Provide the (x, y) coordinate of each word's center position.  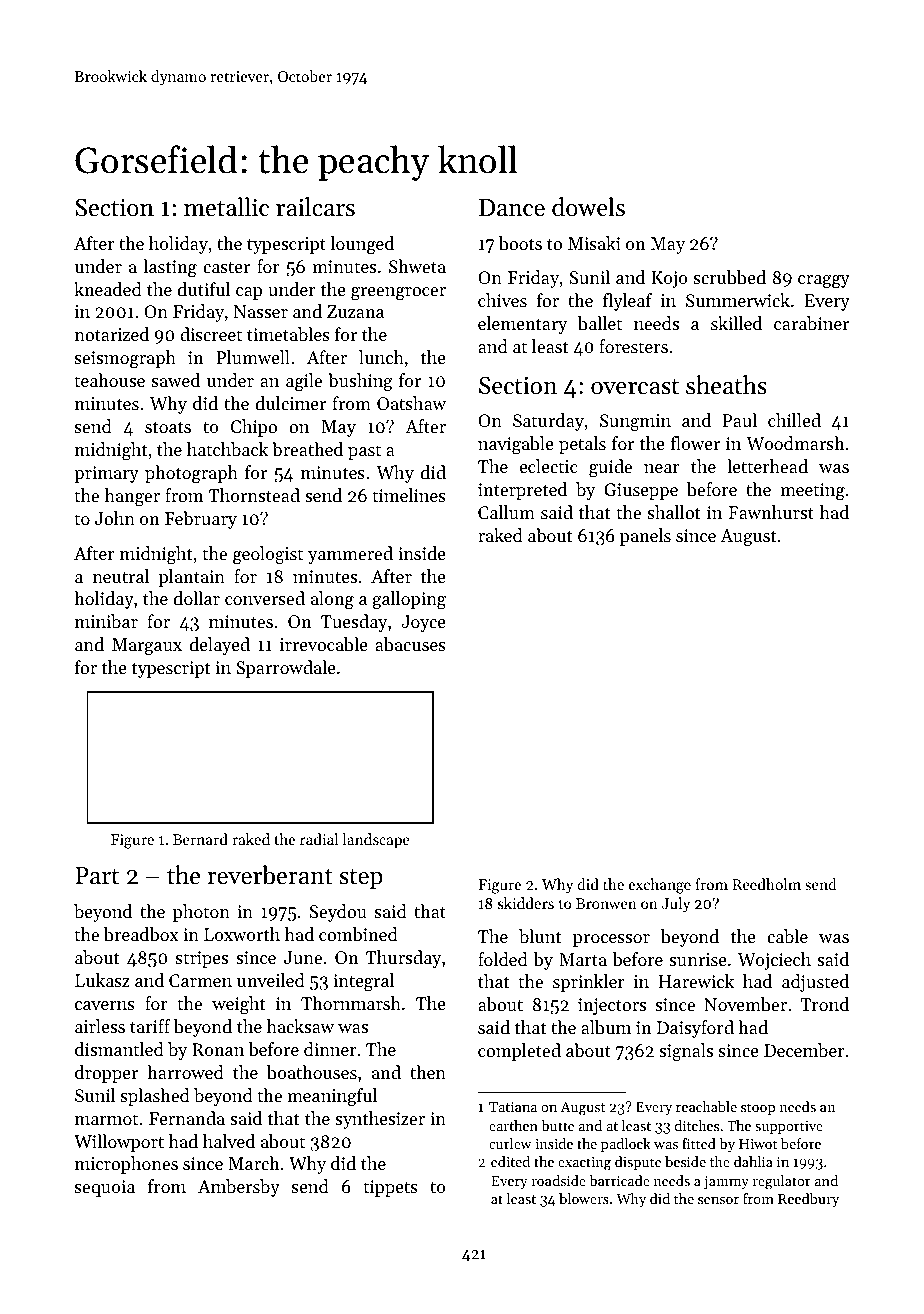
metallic (226, 207)
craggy (824, 281)
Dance (512, 208)
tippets (390, 1188)
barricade (619, 1180)
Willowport (119, 1143)
